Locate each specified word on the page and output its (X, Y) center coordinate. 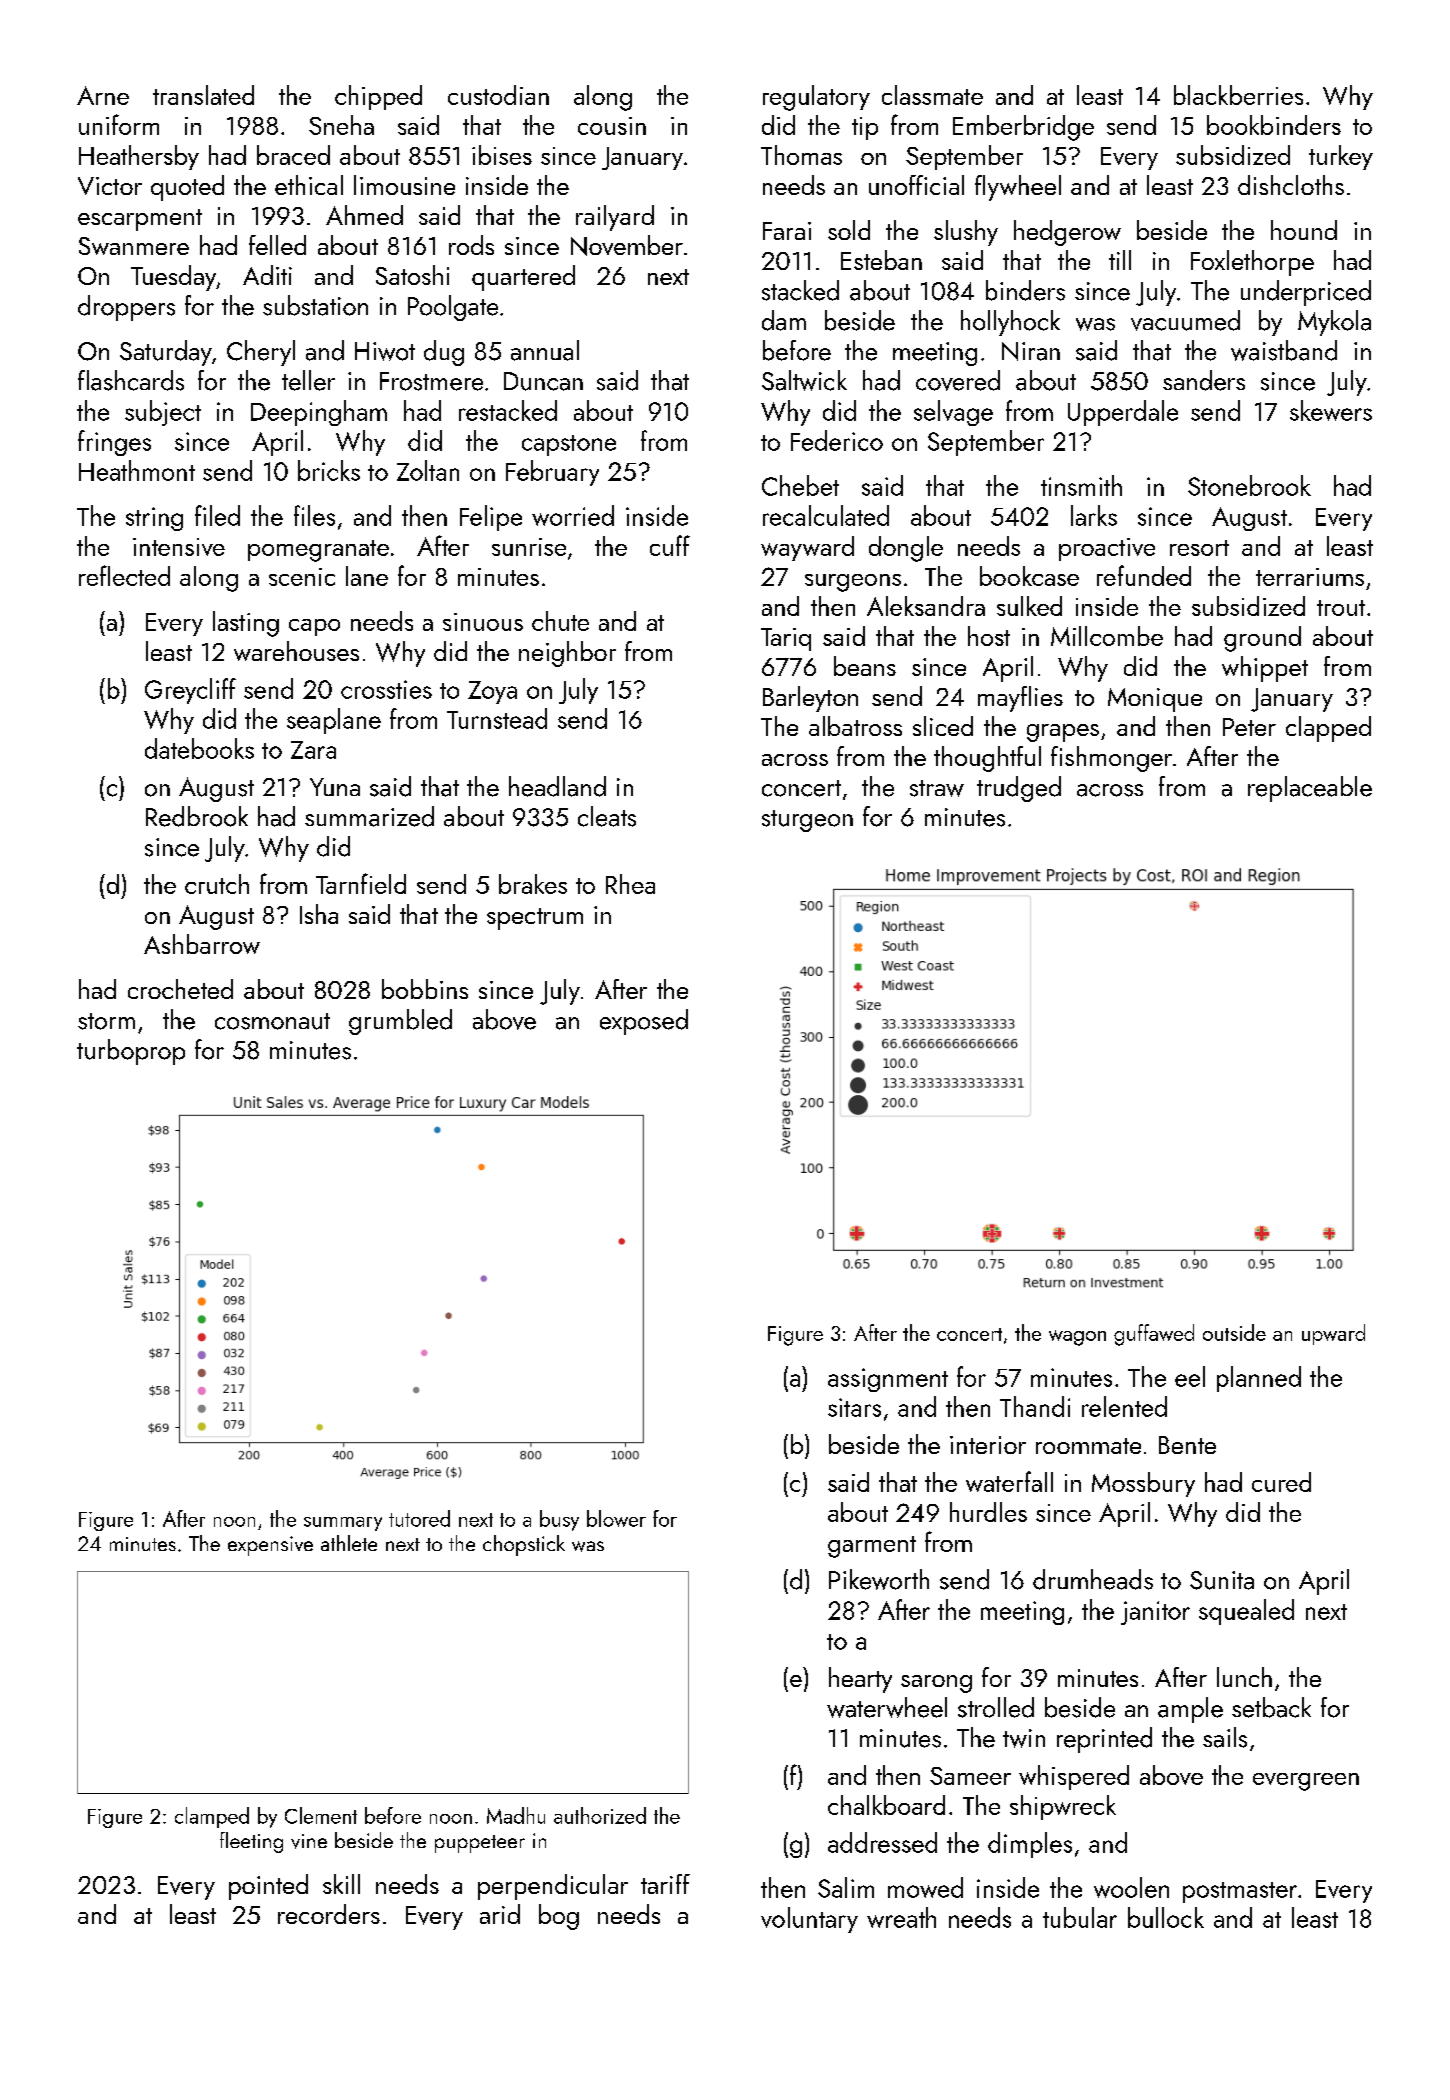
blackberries (1238, 95)
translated (203, 95)
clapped (1328, 729)
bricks (329, 470)
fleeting (251, 1842)
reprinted (1104, 1740)
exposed (644, 1022)
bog (559, 1917)
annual (545, 350)
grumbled (400, 1022)
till (1120, 260)
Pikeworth (879, 1579)
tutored (419, 1518)
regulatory (816, 98)
